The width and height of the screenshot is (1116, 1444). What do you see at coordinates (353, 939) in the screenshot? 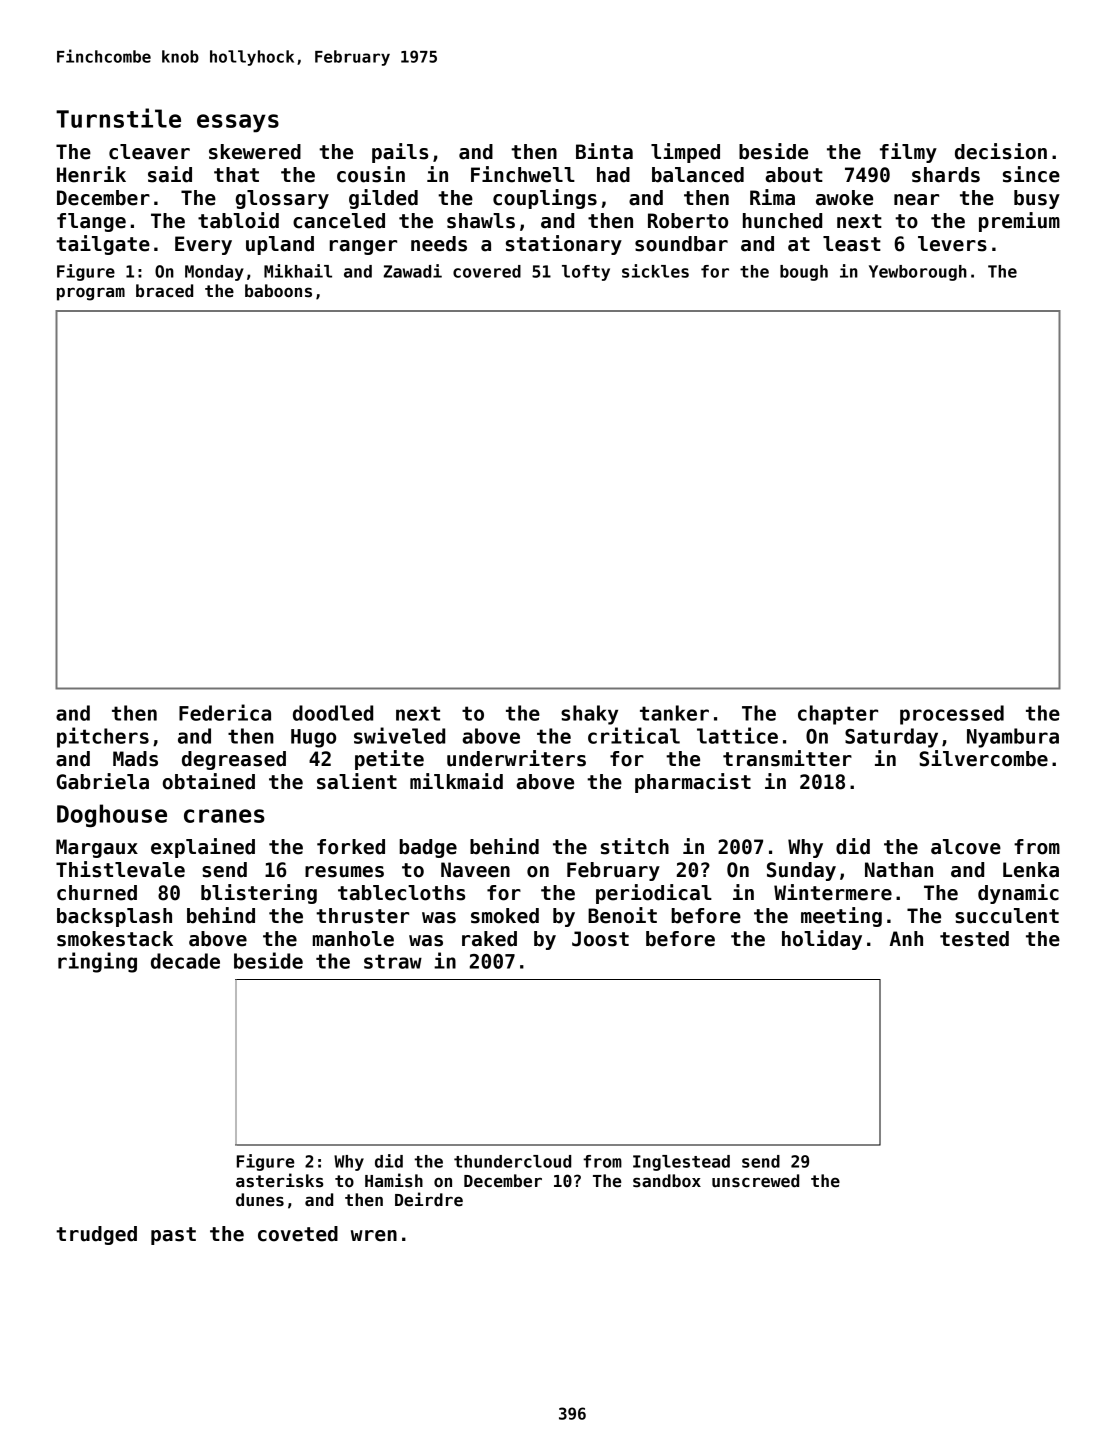
I see `manhole` at bounding box center [353, 939].
